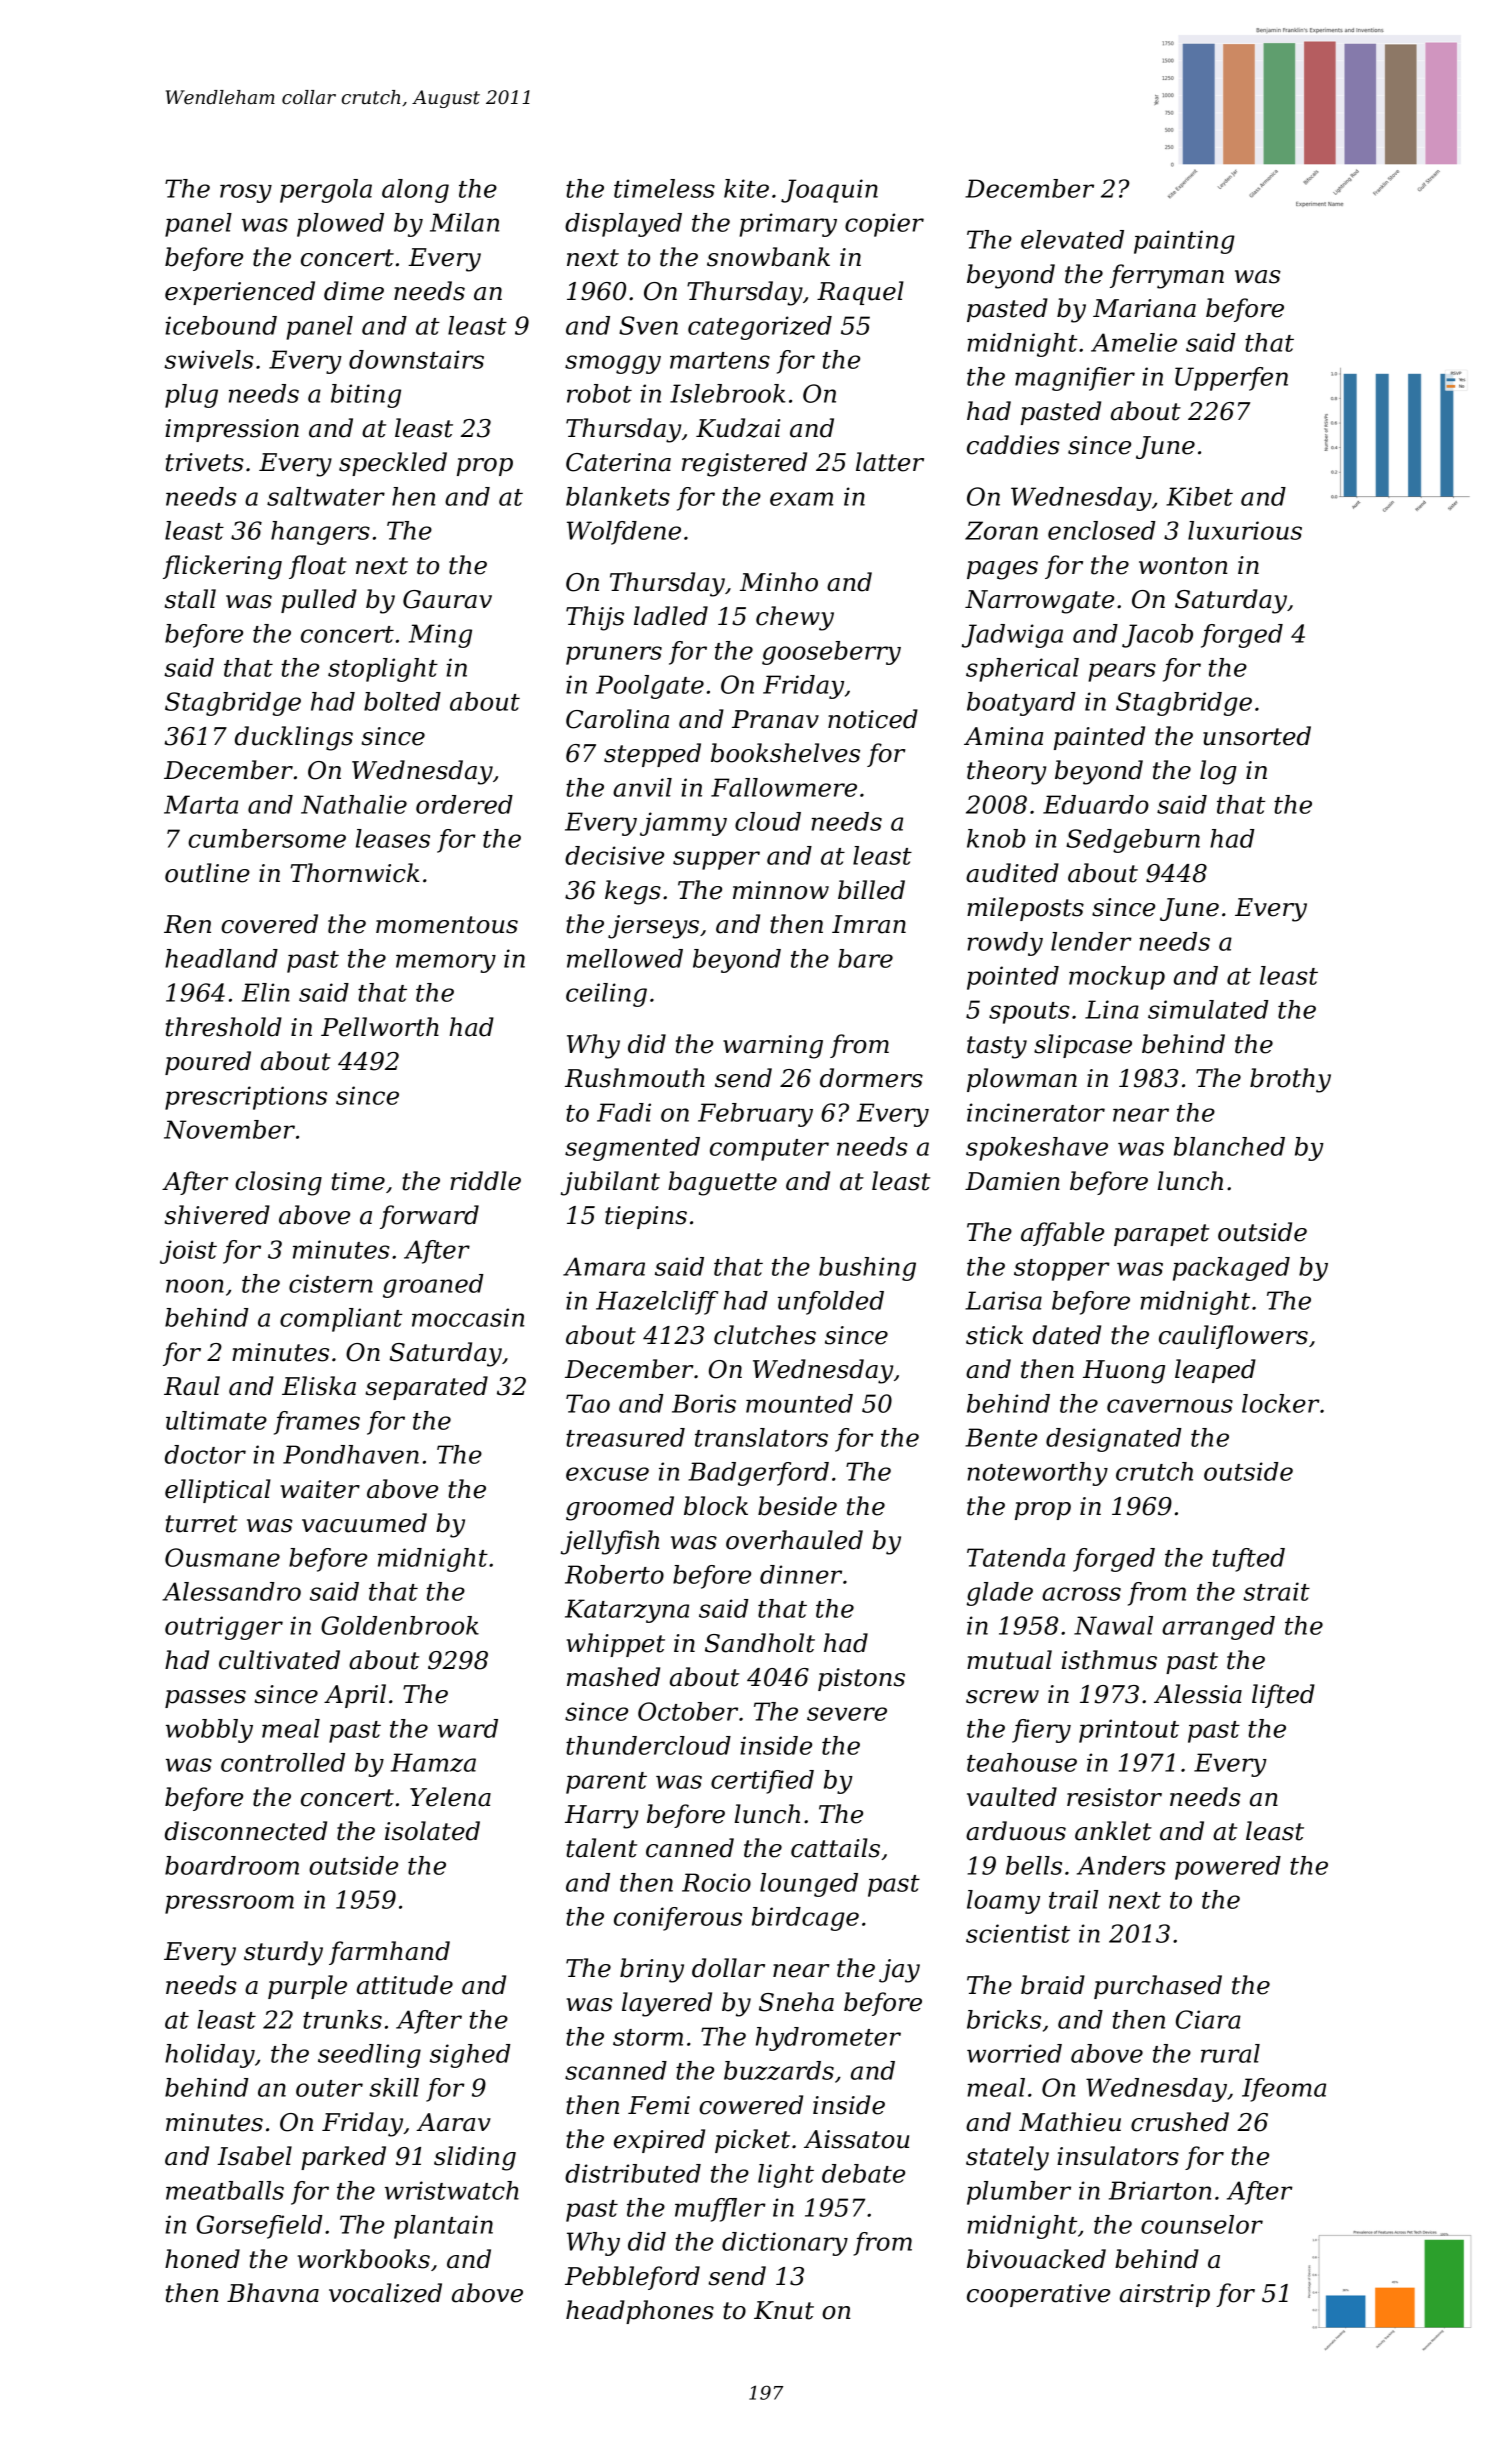  What do you see at coordinates (861, 1679) in the page?
I see `pistons` at bounding box center [861, 1679].
